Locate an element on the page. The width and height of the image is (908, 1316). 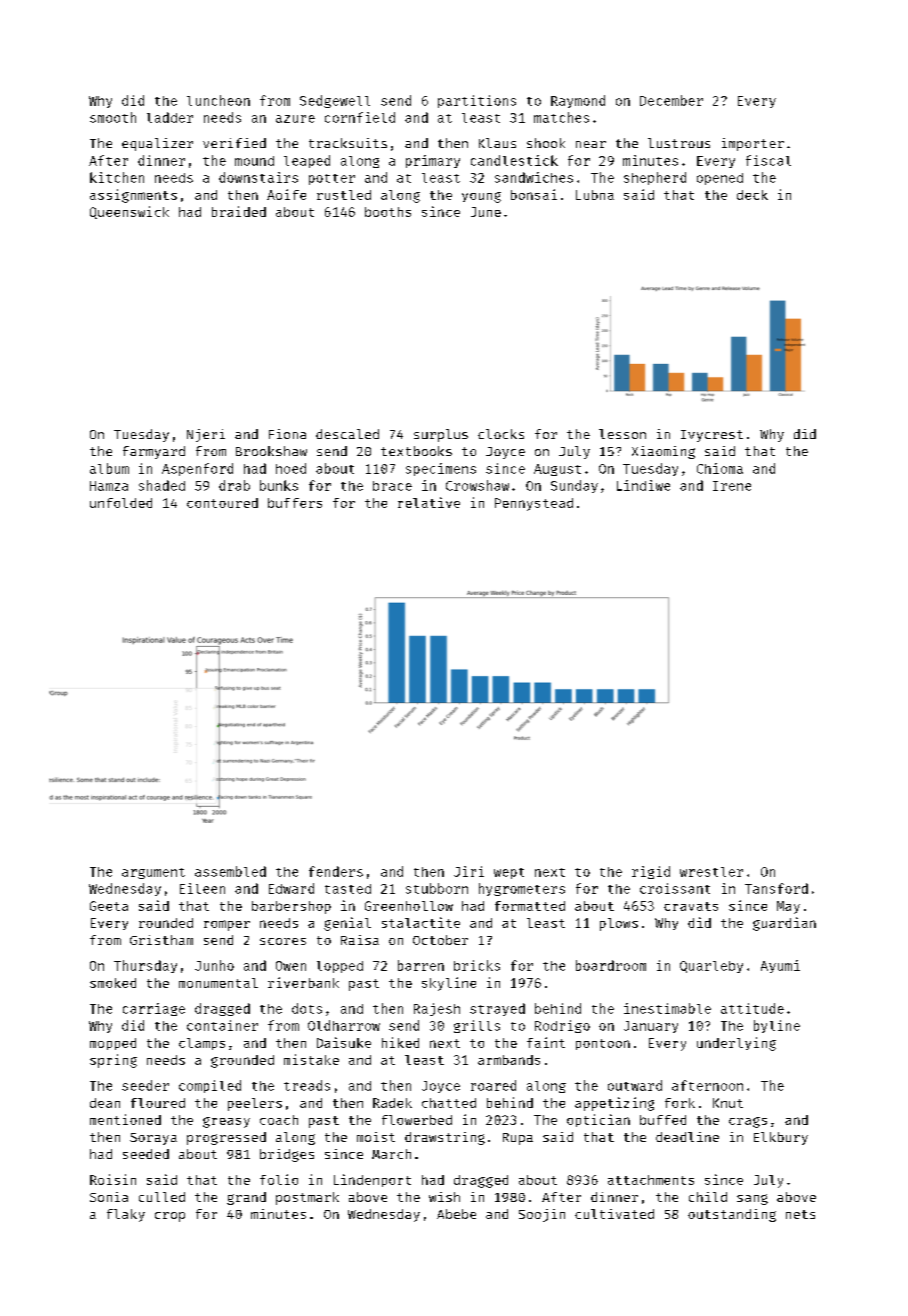
luncheon is located at coordinates (218, 100).
